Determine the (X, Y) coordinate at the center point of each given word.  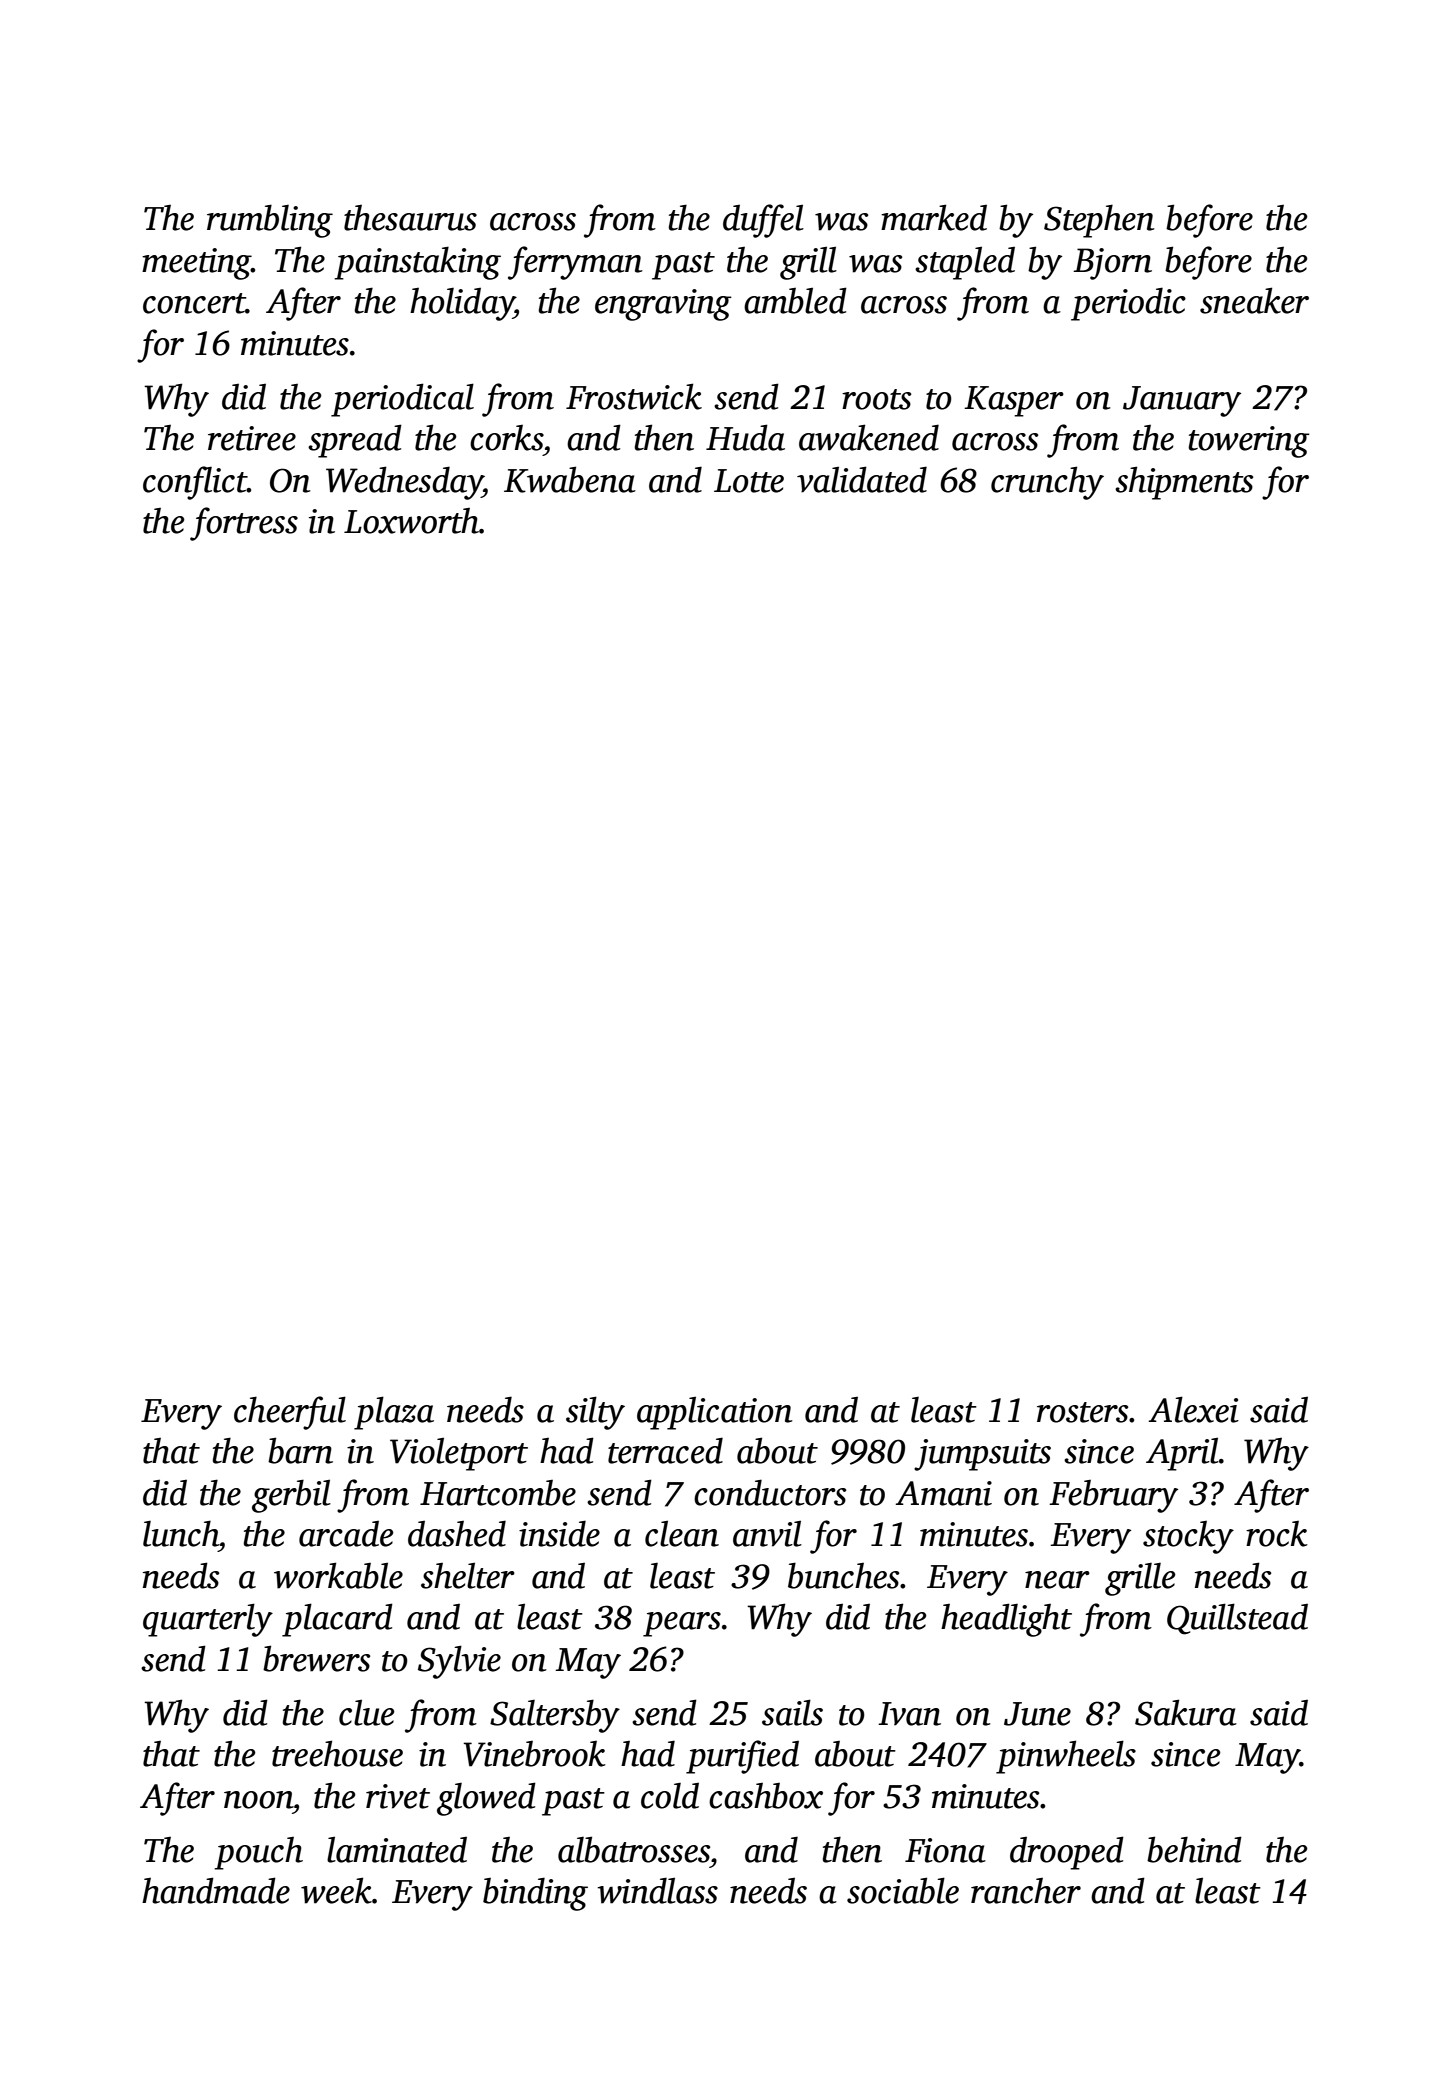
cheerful (290, 1413)
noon (258, 1800)
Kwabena (570, 479)
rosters (1082, 1412)
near (1057, 1580)
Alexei (1194, 1409)
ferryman (575, 263)
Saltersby (555, 1716)
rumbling (270, 221)
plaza (394, 1413)
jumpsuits (982, 1455)
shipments (1184, 483)
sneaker (1254, 300)
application (715, 1413)
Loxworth (411, 521)
